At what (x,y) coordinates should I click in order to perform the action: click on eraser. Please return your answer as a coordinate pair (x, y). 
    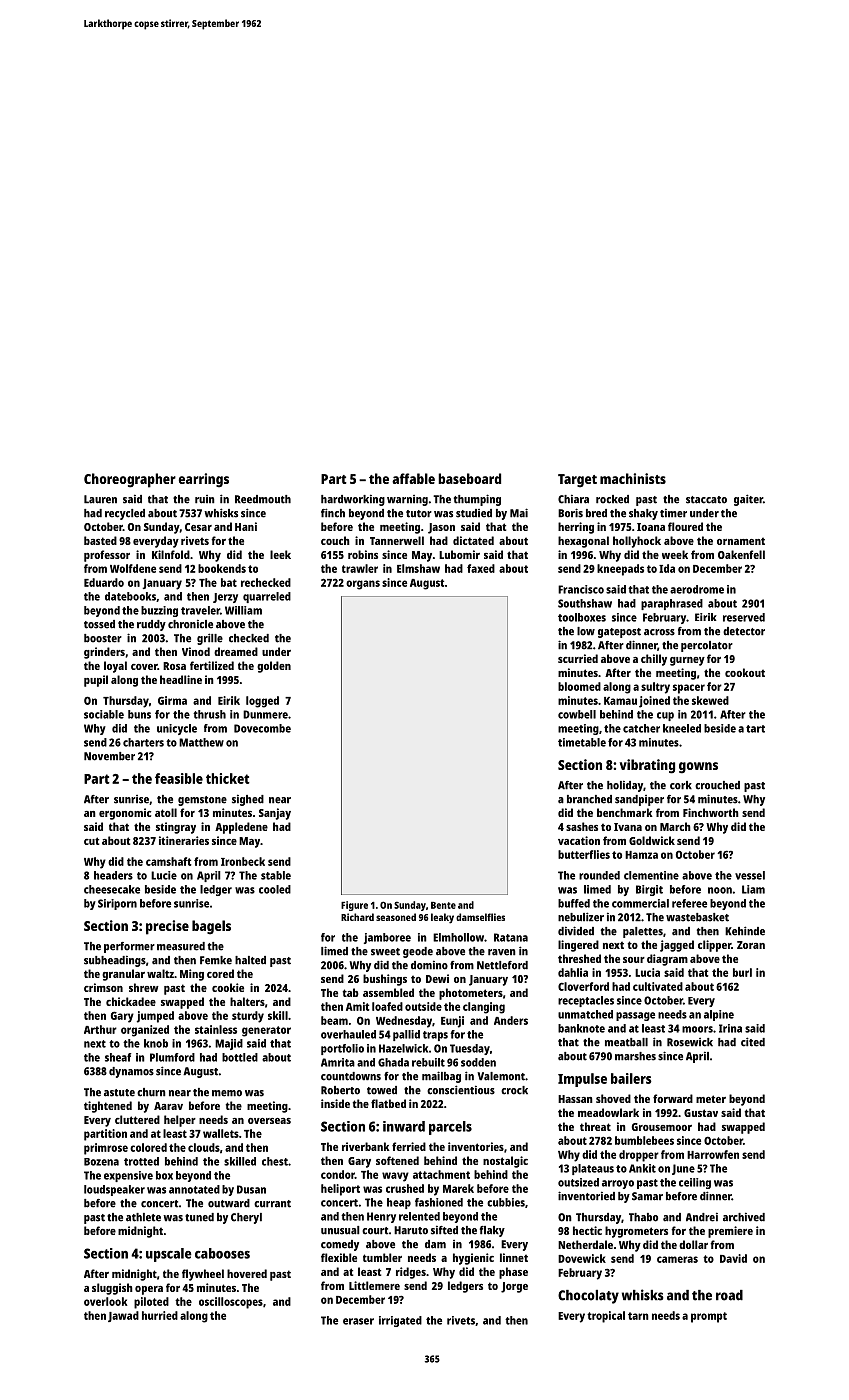
    Looking at the image, I should click on (358, 1321).
